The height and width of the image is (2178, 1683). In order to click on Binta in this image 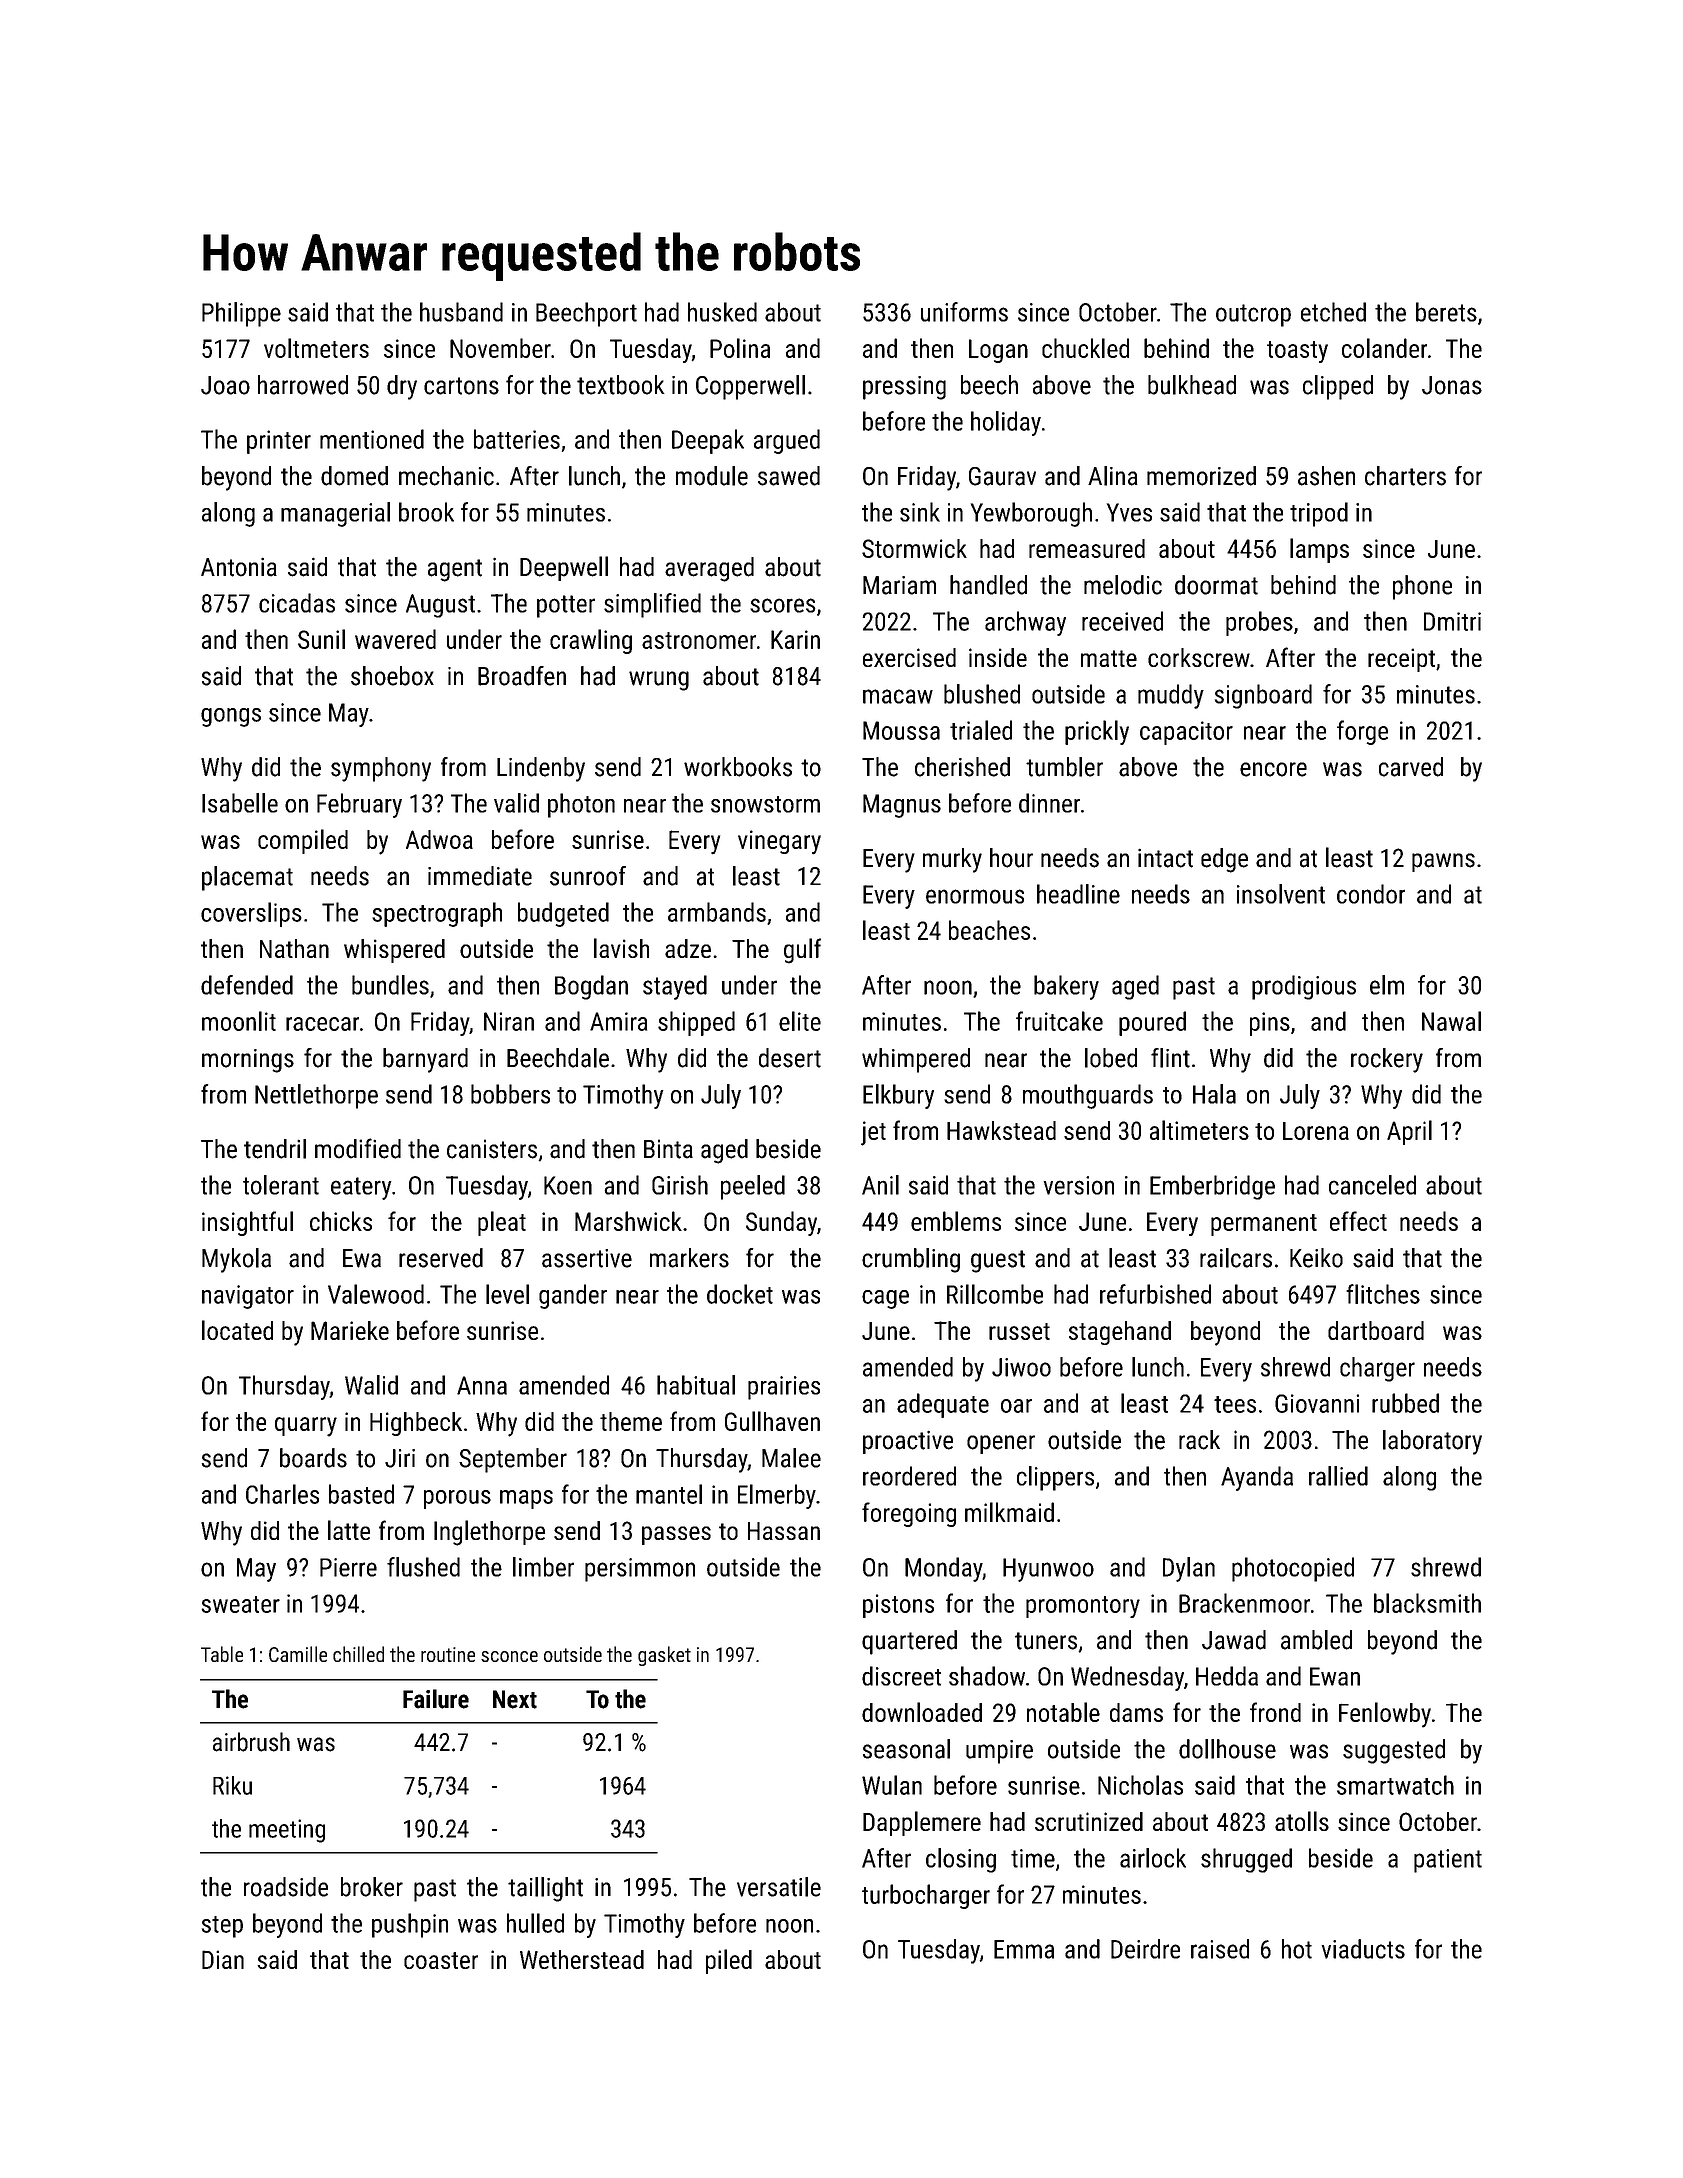, I will do `click(668, 1149)`.
